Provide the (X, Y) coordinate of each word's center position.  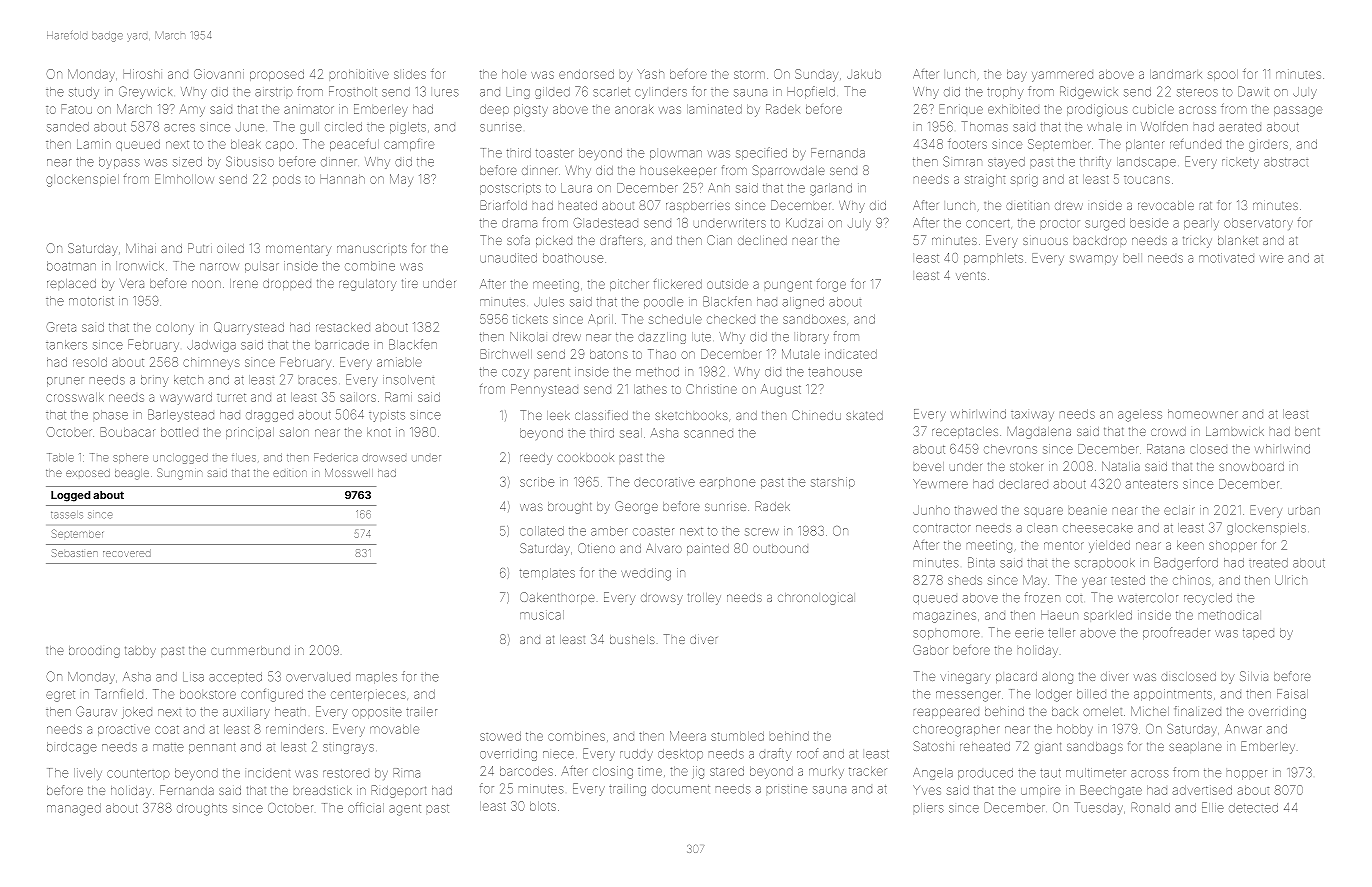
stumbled (737, 736)
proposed (277, 75)
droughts (202, 809)
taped (1258, 633)
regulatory (367, 285)
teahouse (835, 372)
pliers (929, 808)
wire (1271, 259)
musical (542, 615)
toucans (1147, 180)
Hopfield (811, 92)
